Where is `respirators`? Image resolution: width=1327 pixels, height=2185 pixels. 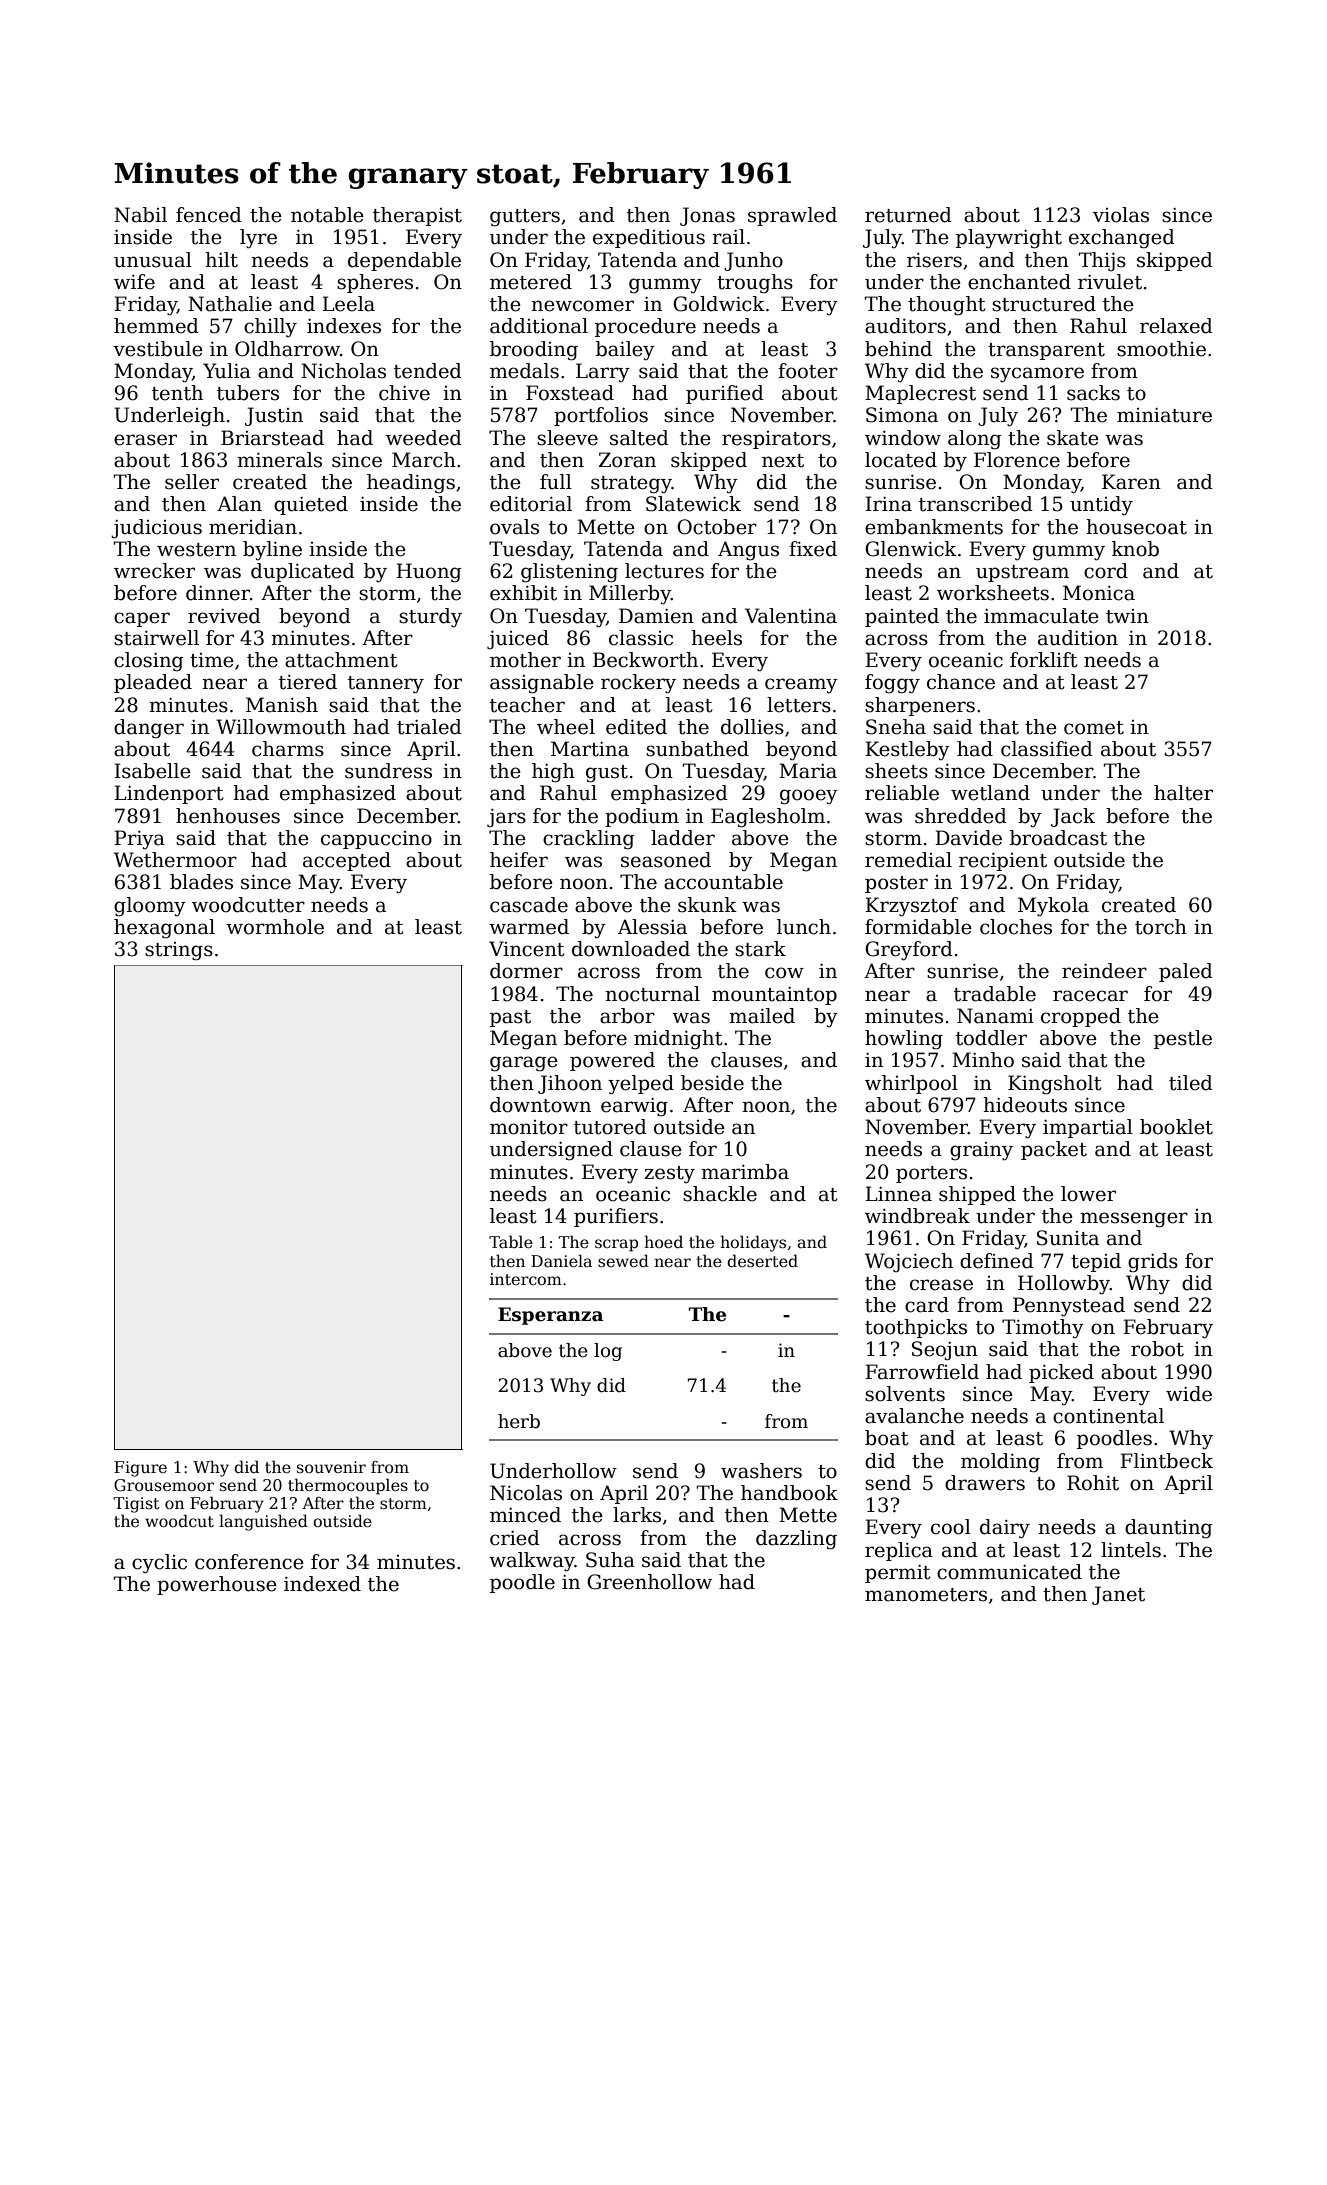
respirators is located at coordinates (776, 440).
